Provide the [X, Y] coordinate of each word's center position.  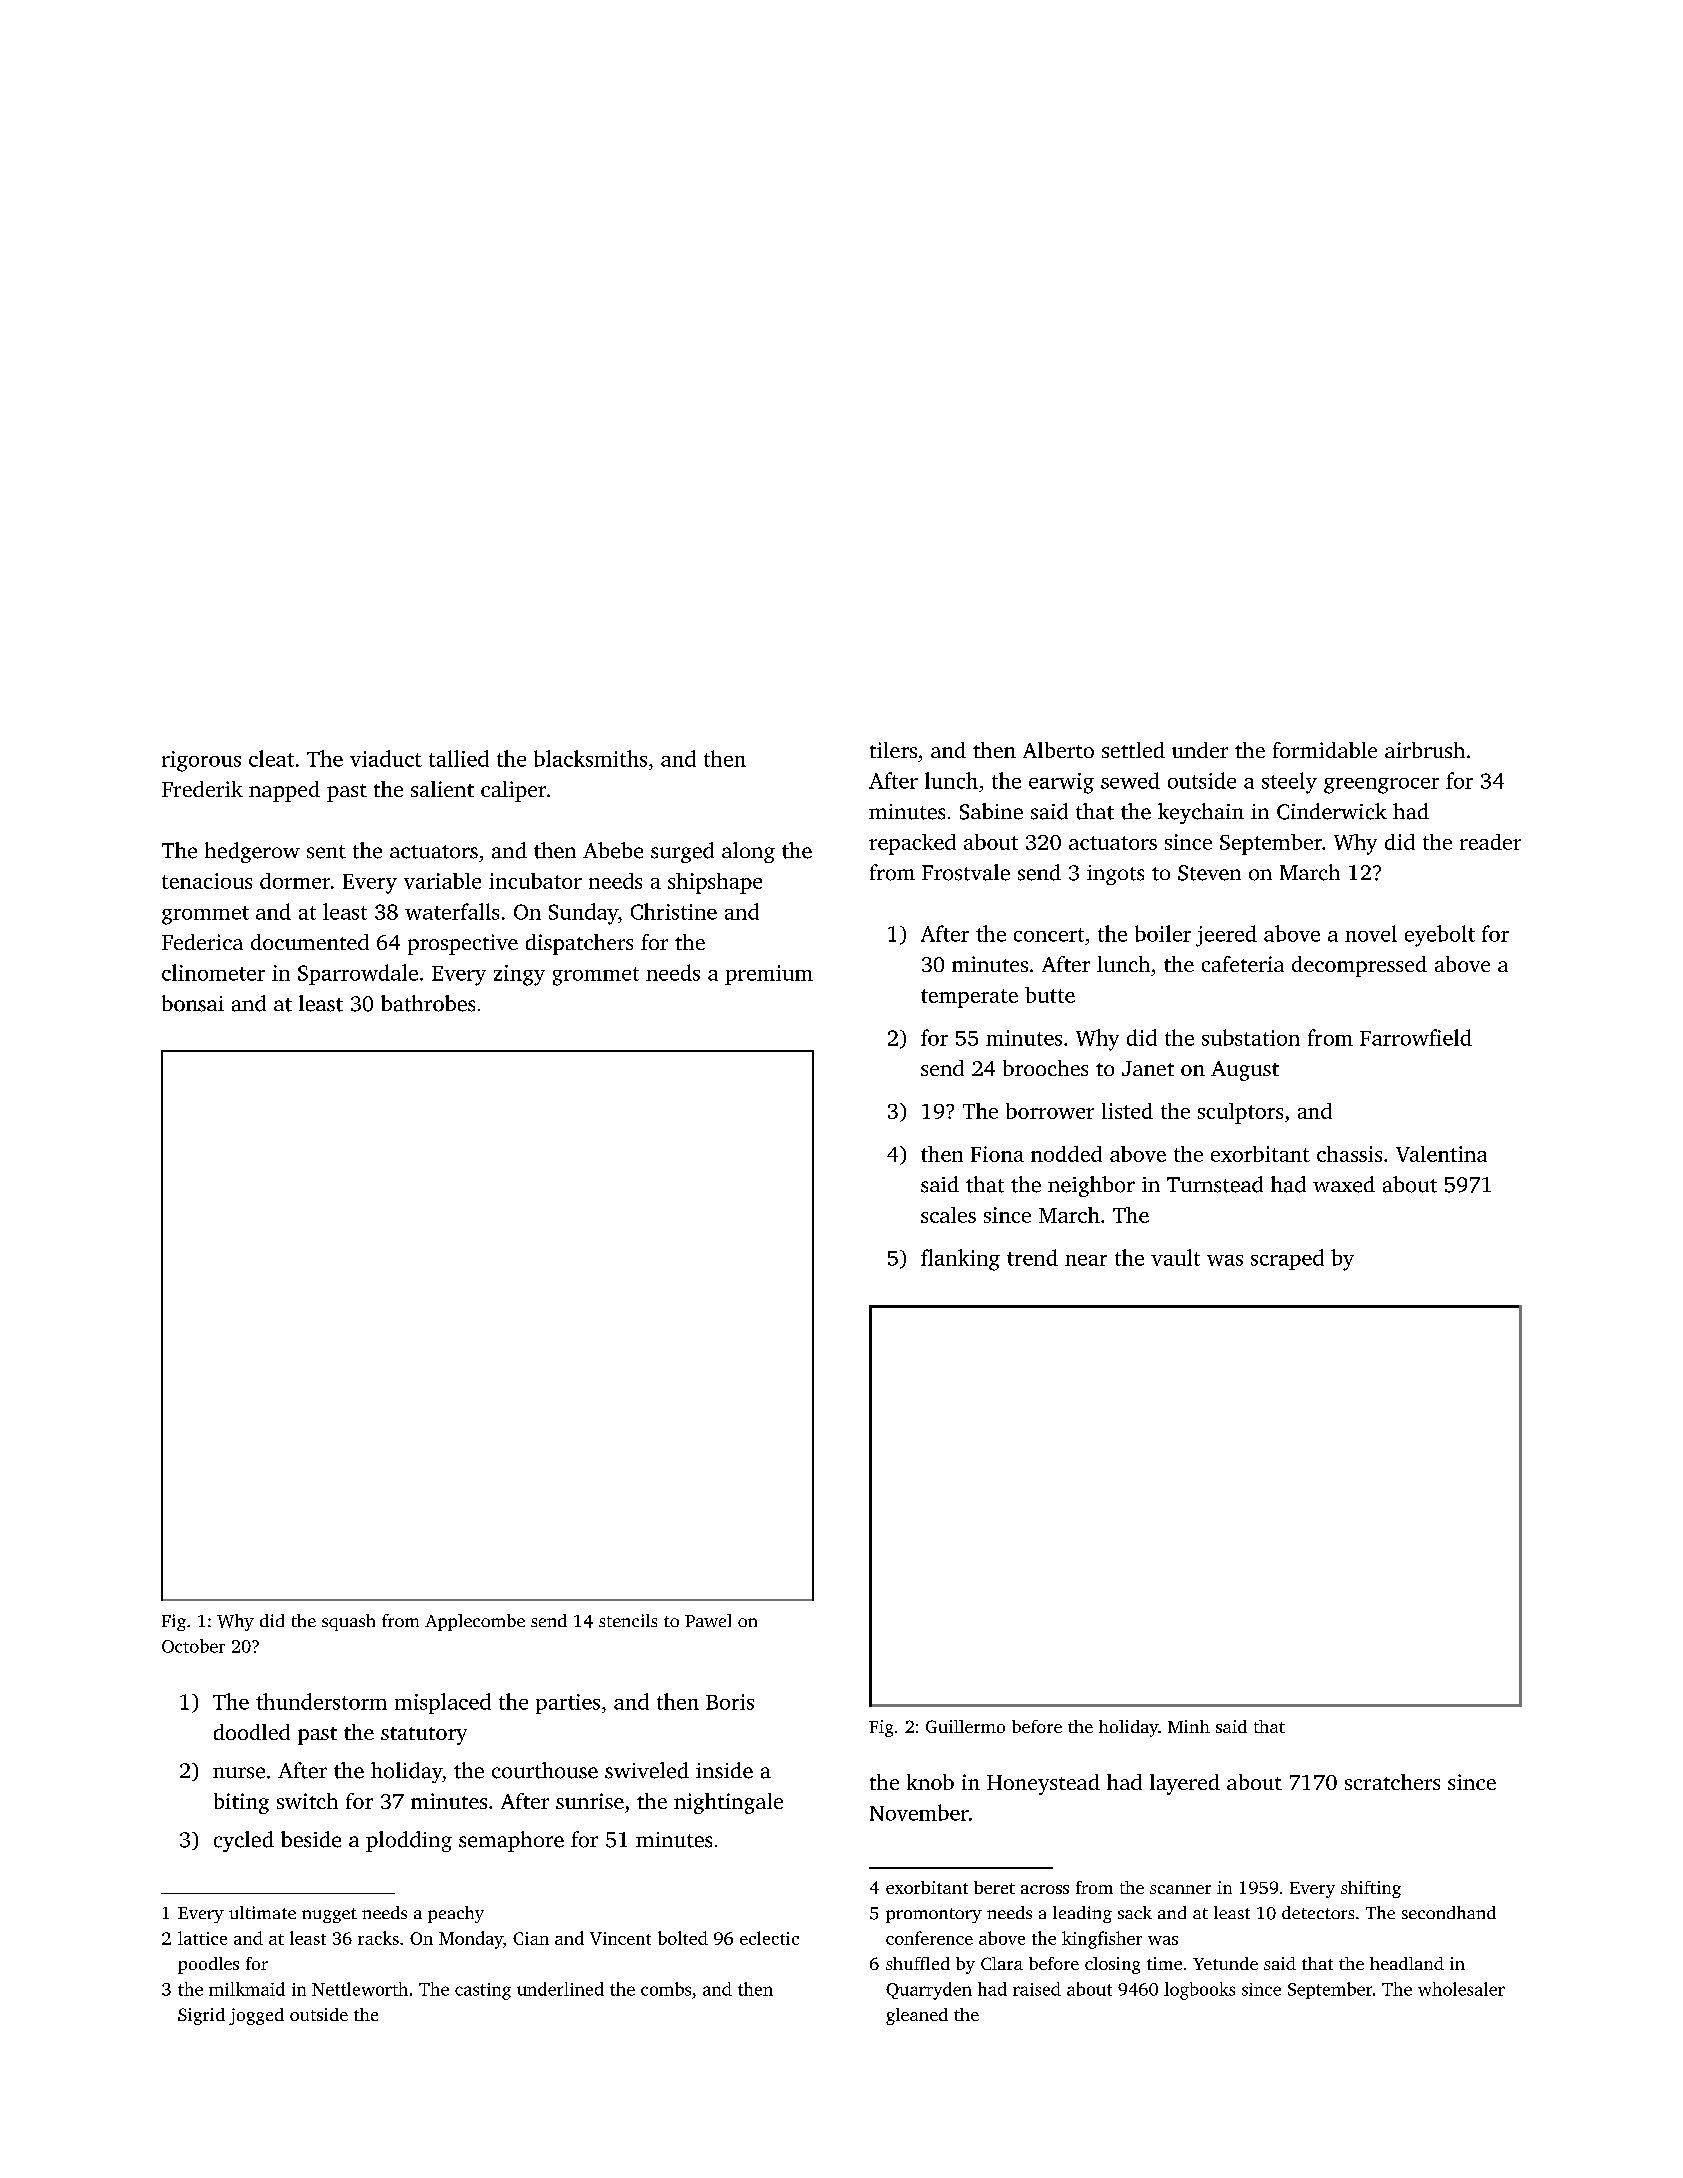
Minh [1189, 1726]
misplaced [443, 1703]
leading [1082, 1914]
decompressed [1359, 966]
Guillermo [965, 1726]
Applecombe [475, 1622]
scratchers [1392, 1782]
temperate [969, 998]
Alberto [1058, 750]
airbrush [1425, 750]
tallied [459, 758]
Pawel [708, 1620]
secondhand [1449, 1912]
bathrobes [428, 1003]
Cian [531, 1938]
